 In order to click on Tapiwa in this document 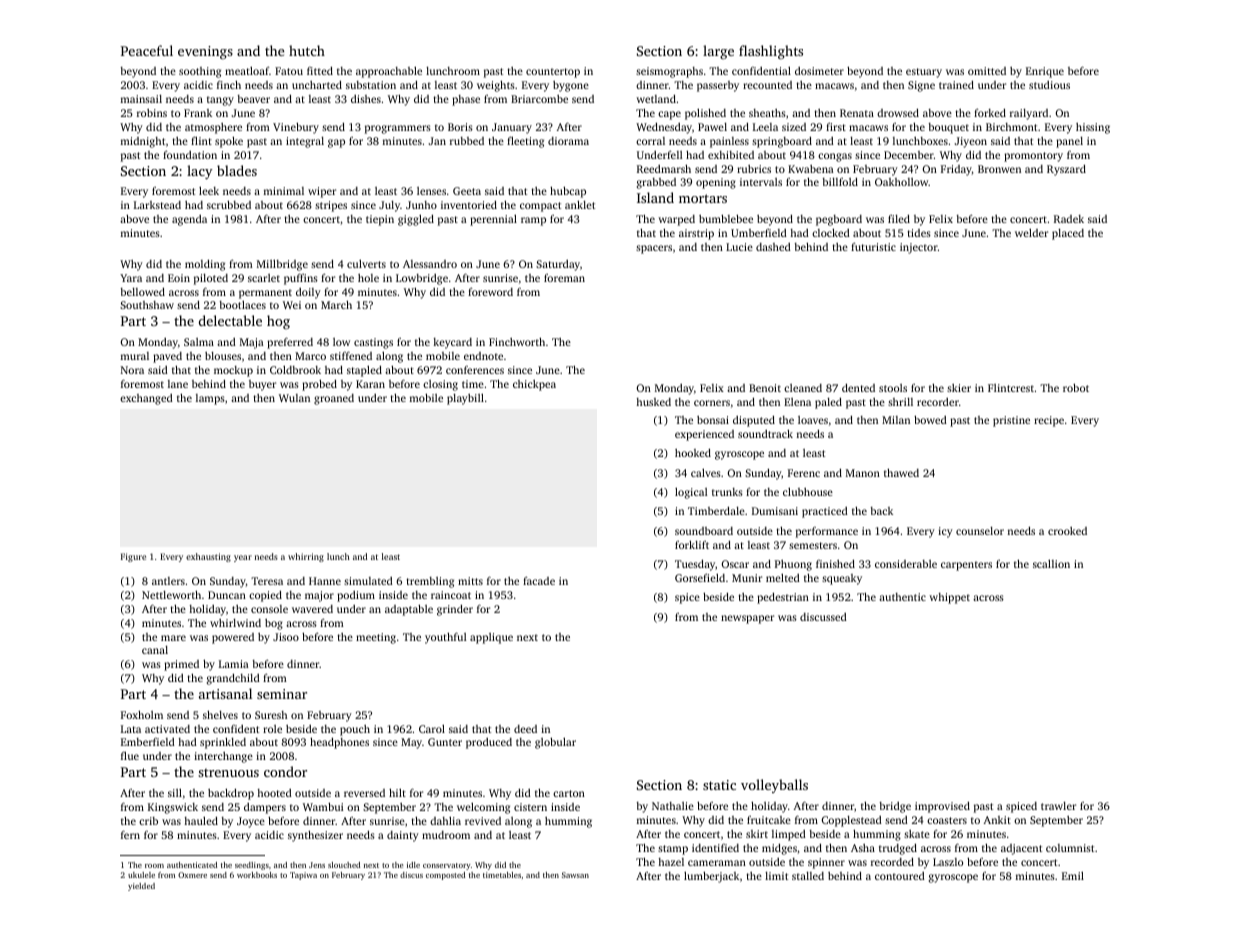, I will do `click(303, 876)`.
